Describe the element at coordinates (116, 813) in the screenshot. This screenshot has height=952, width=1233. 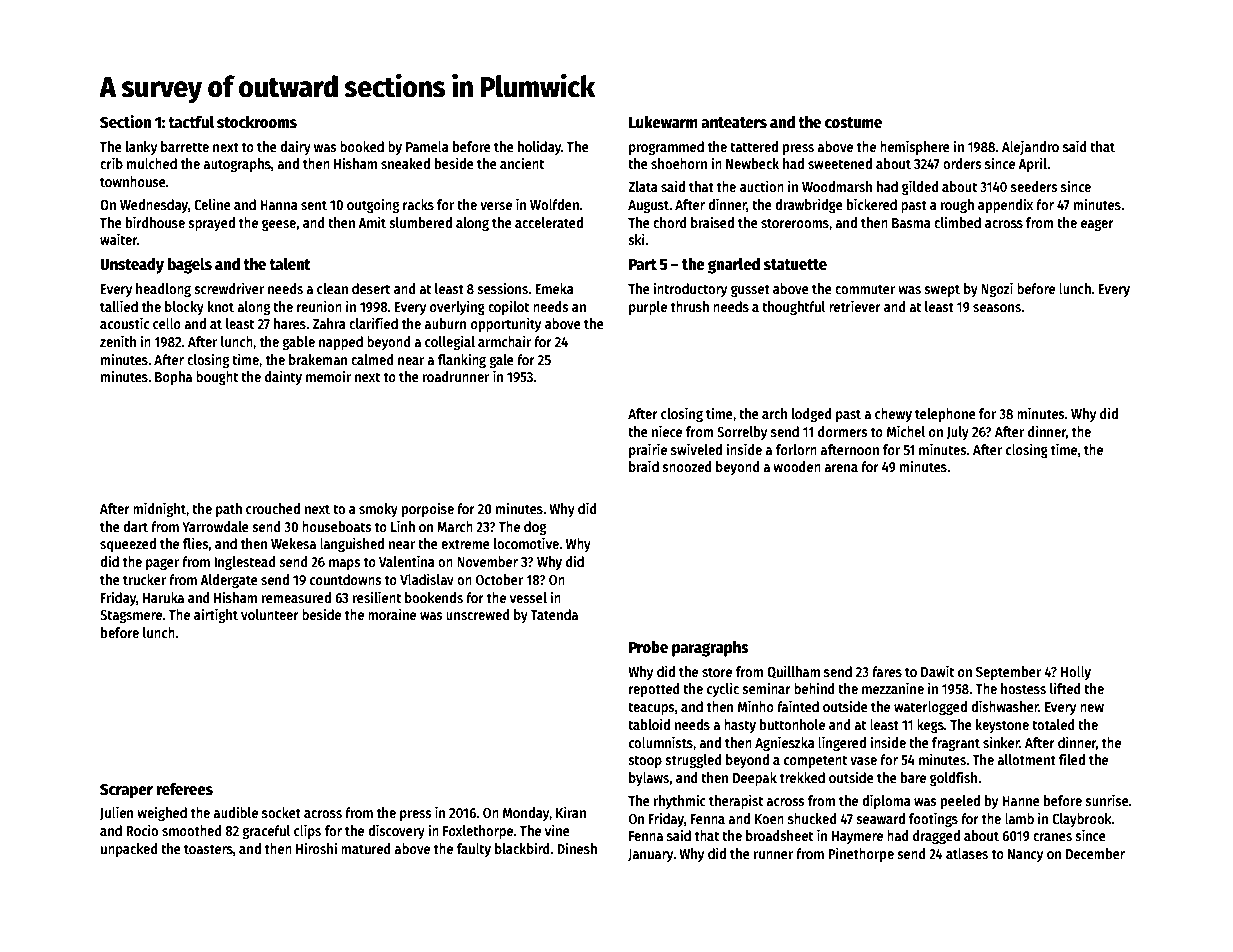
I see `Julien` at that location.
